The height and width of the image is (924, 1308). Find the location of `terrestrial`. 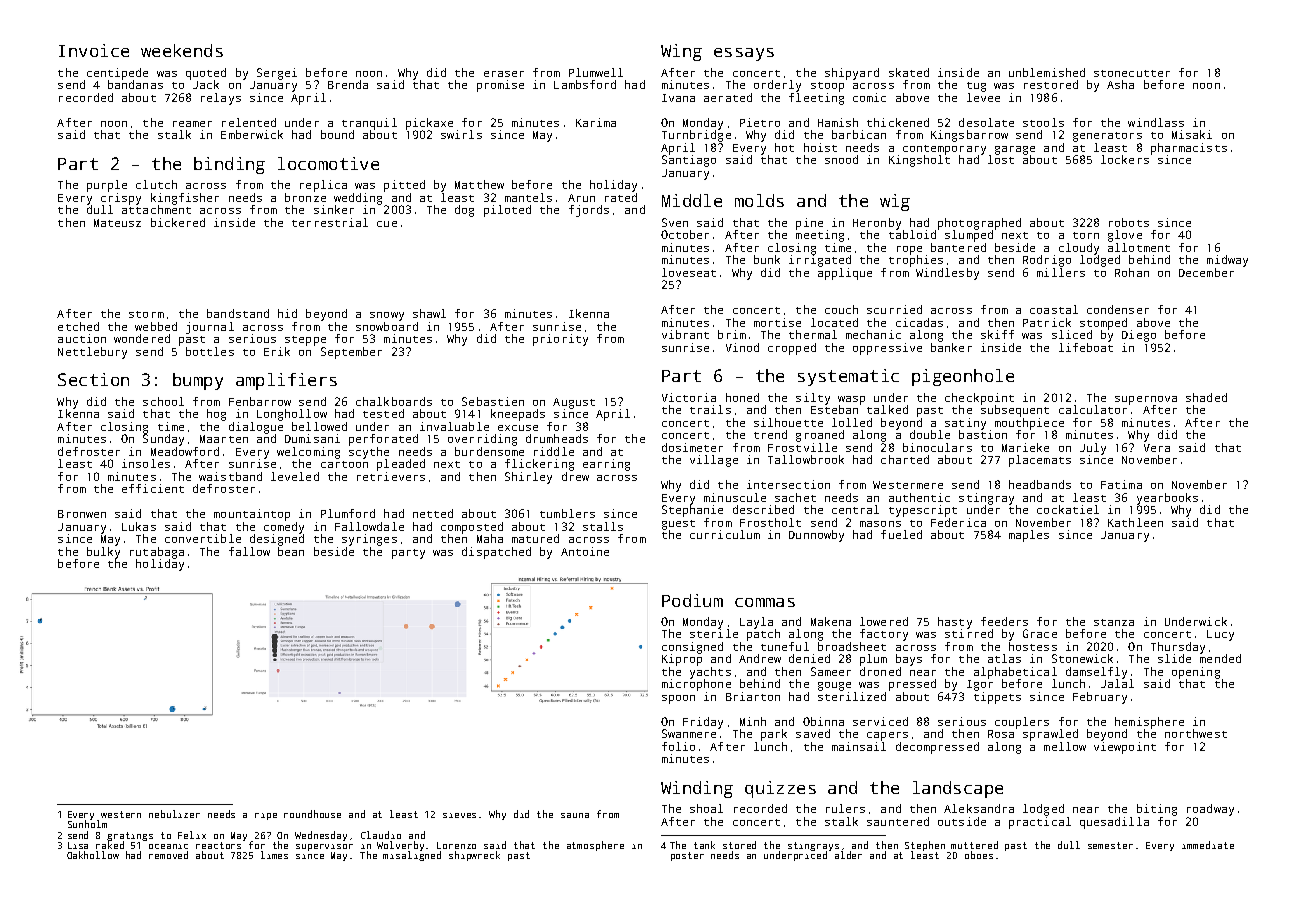

terrestrial is located at coordinates (330, 222).
